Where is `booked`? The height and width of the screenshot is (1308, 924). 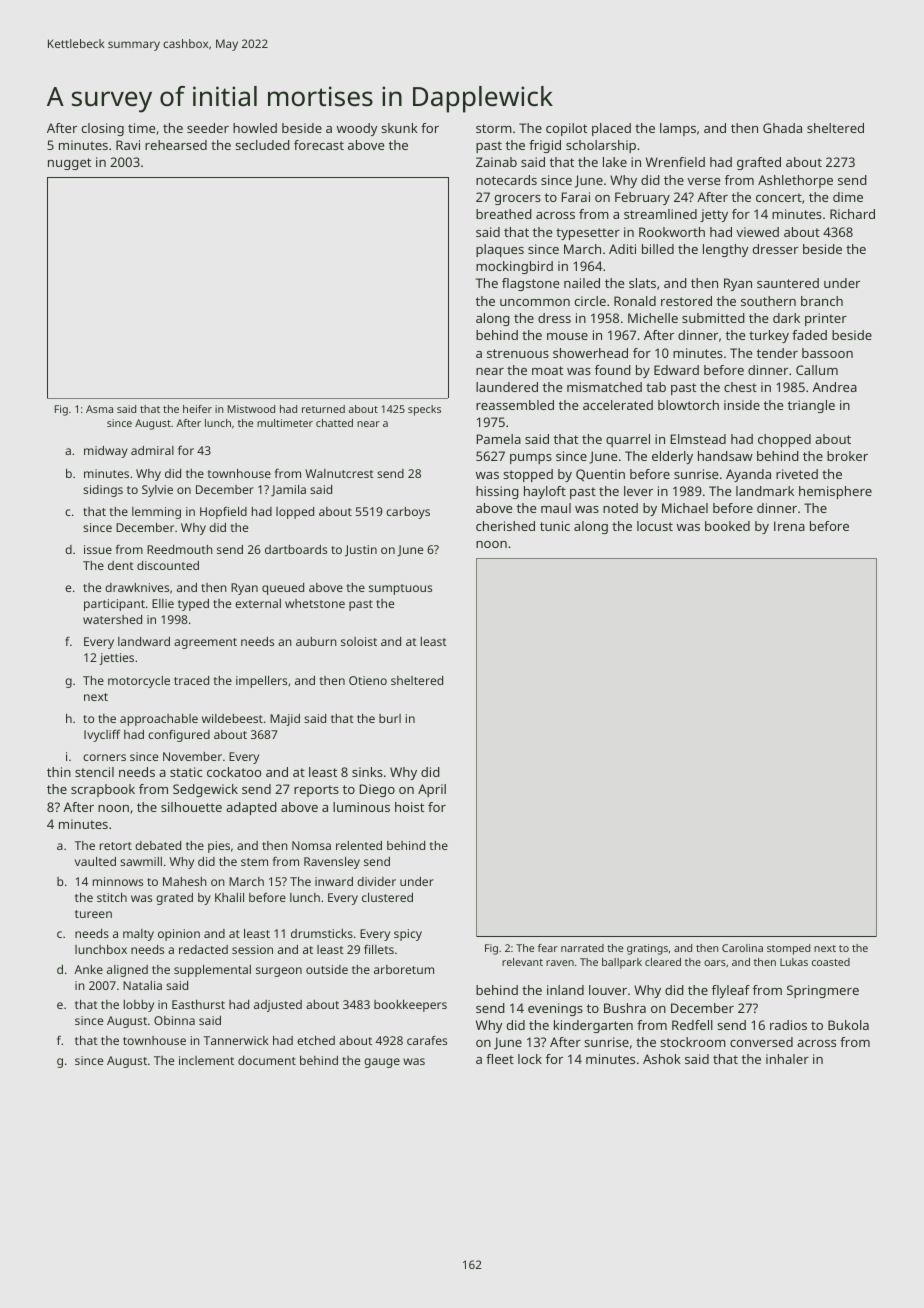 booked is located at coordinates (727, 526).
